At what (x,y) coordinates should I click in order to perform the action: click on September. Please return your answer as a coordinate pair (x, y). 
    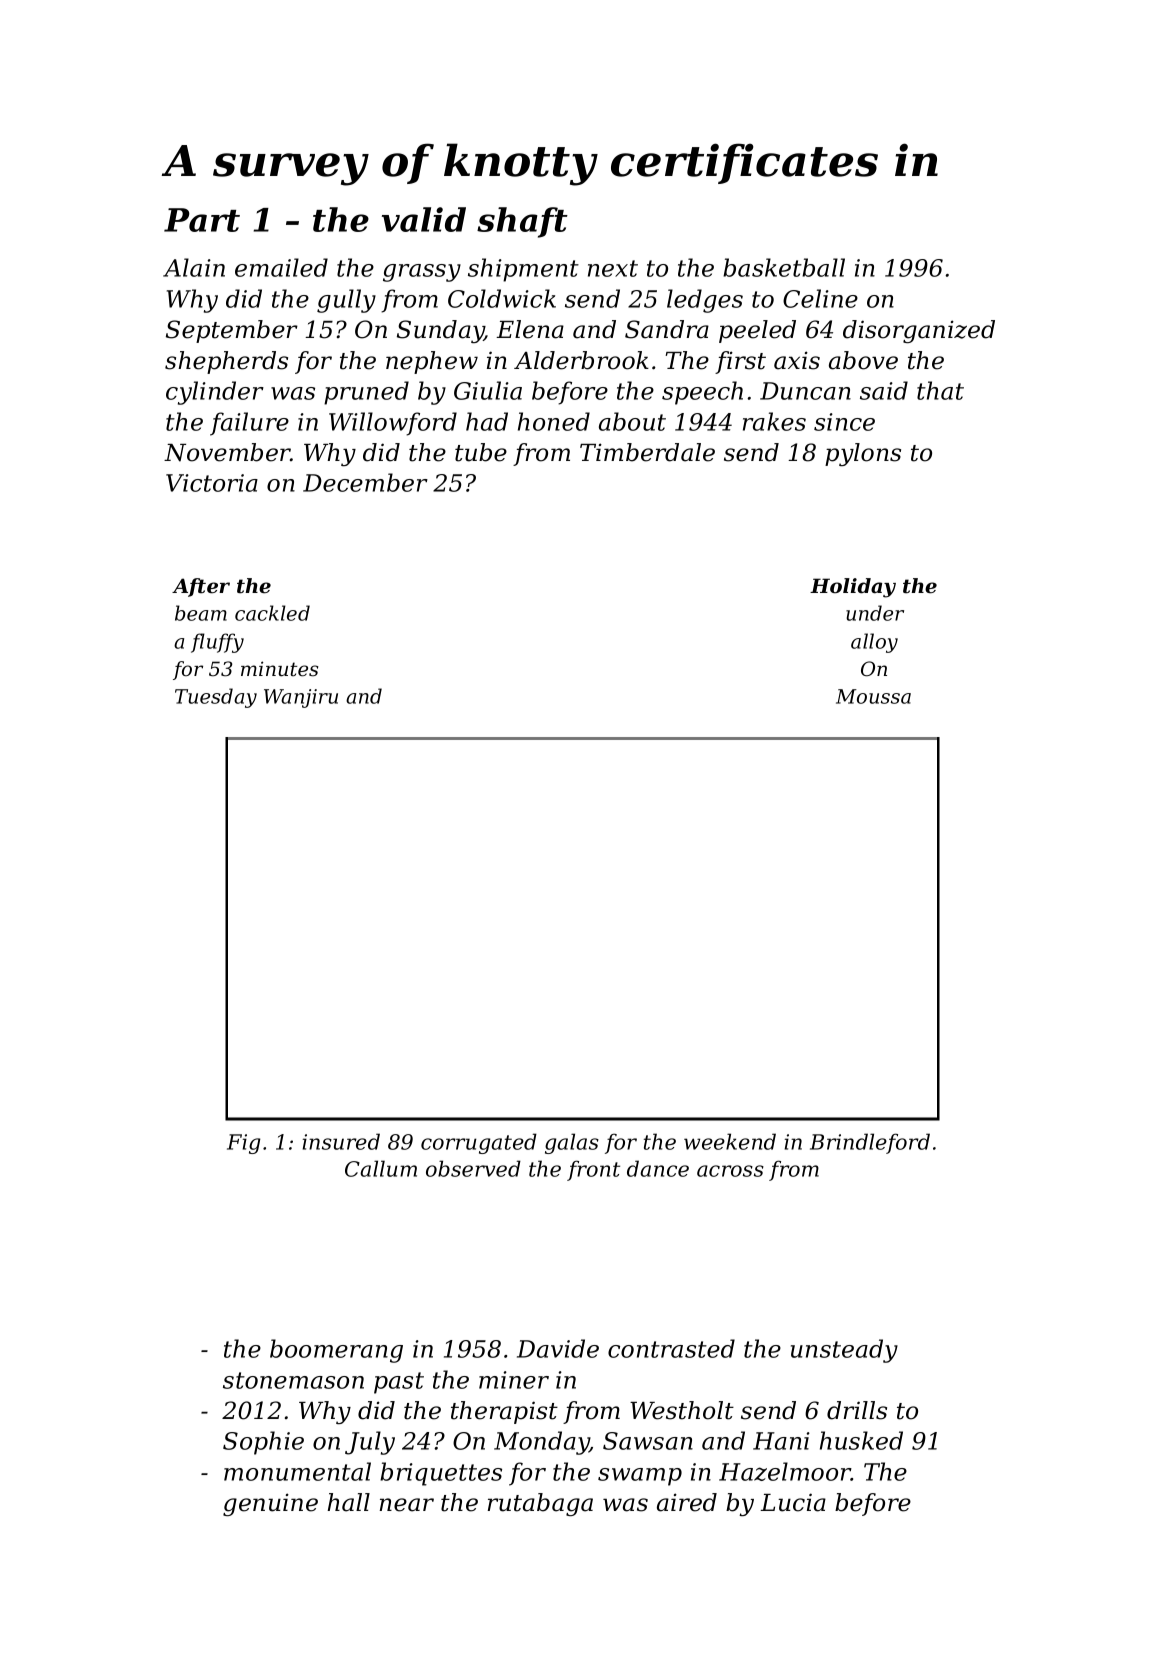
    Looking at the image, I should click on (232, 331).
